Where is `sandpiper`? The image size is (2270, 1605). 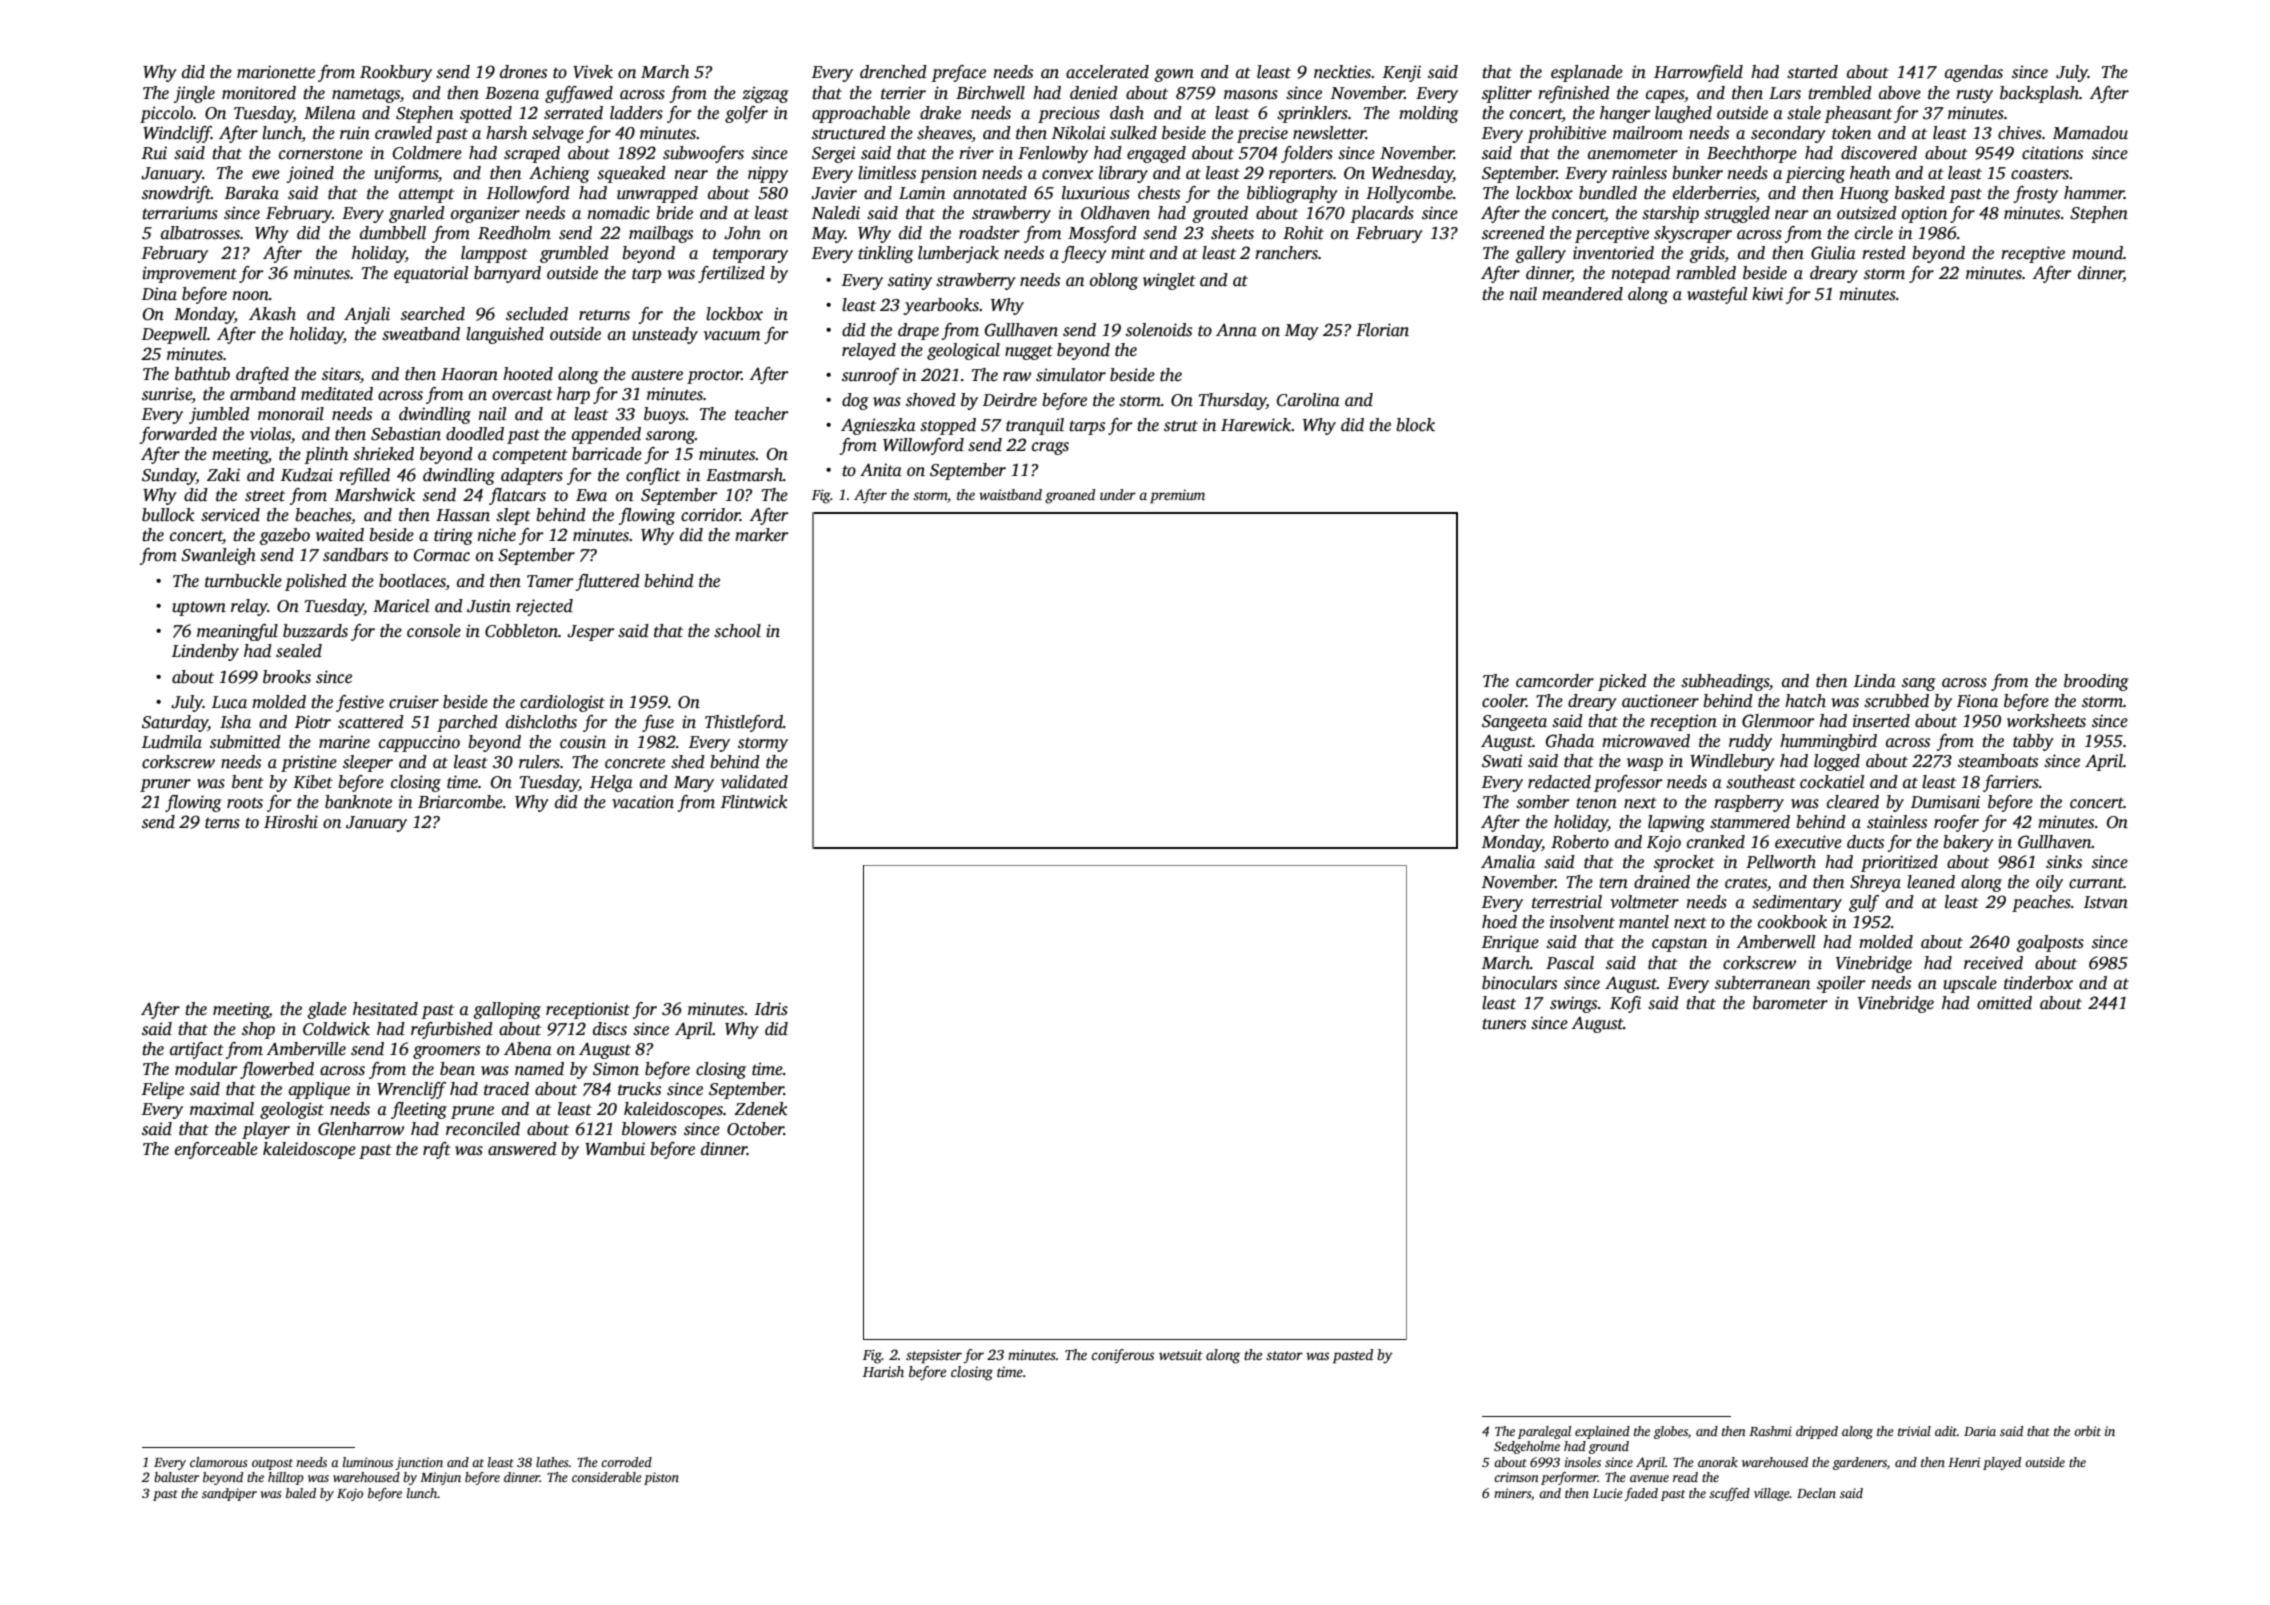 sandpiper is located at coordinates (229, 1494).
